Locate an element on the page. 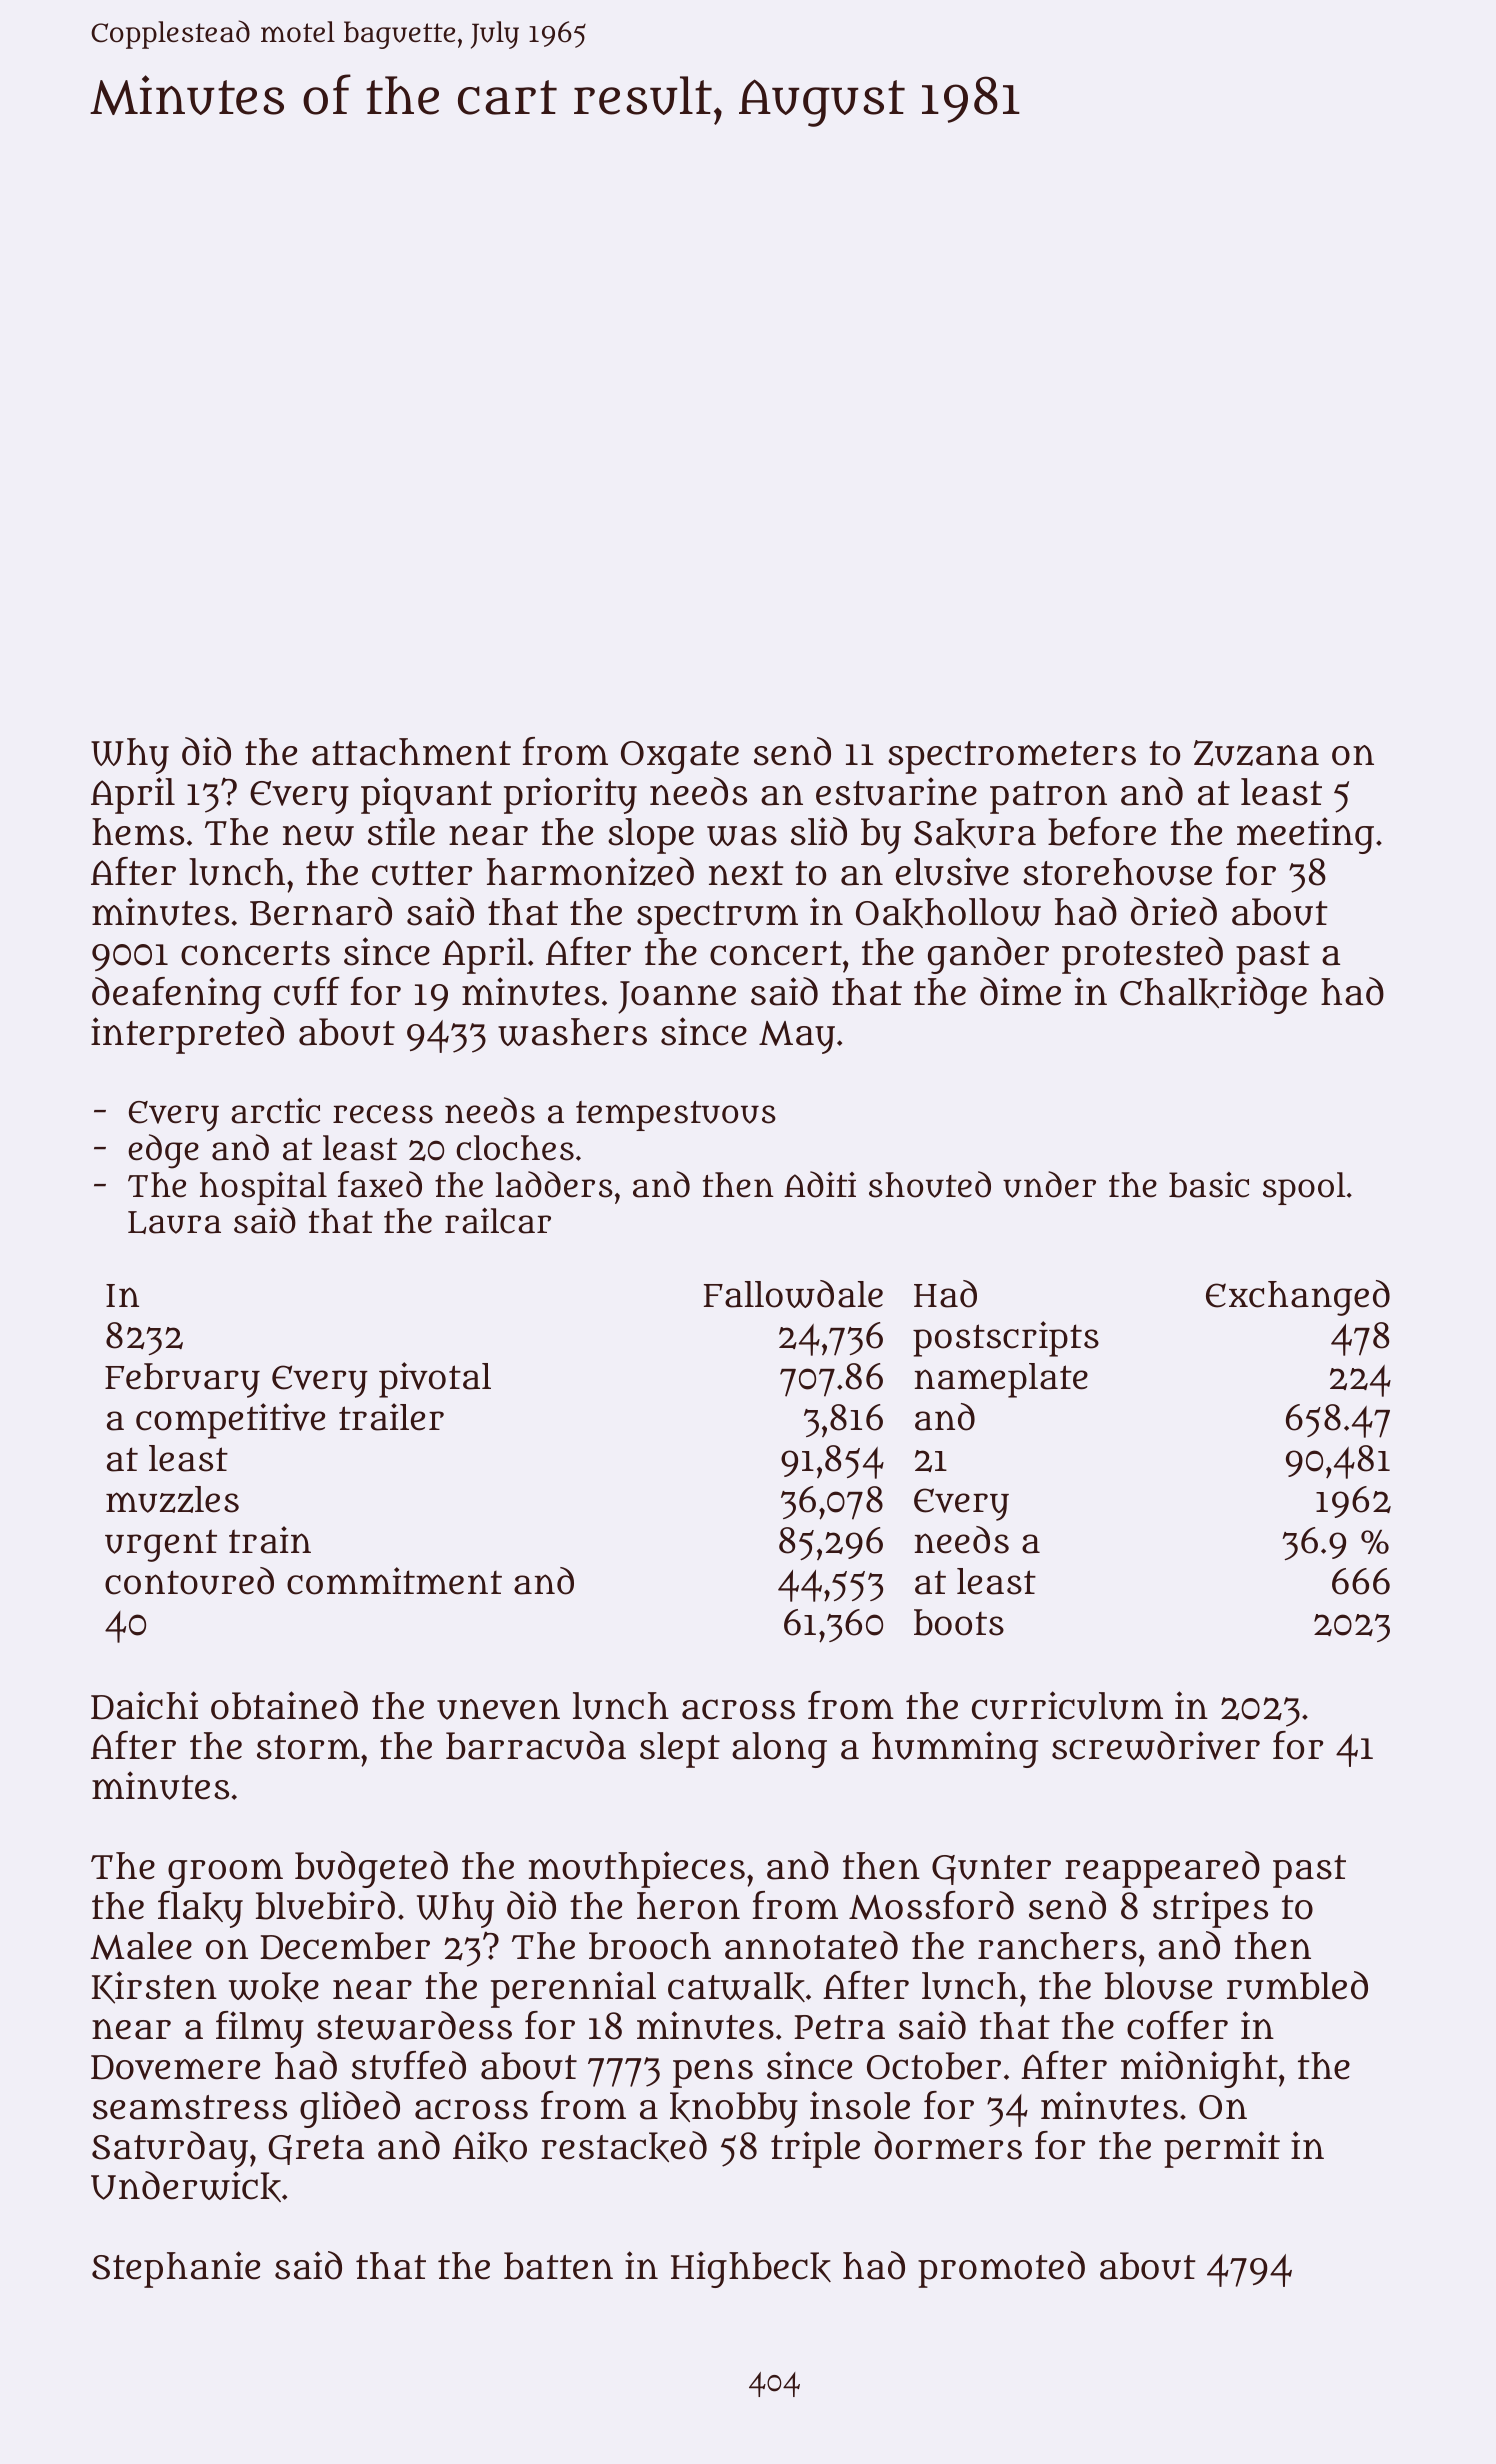  Mossford is located at coordinates (931, 1905).
